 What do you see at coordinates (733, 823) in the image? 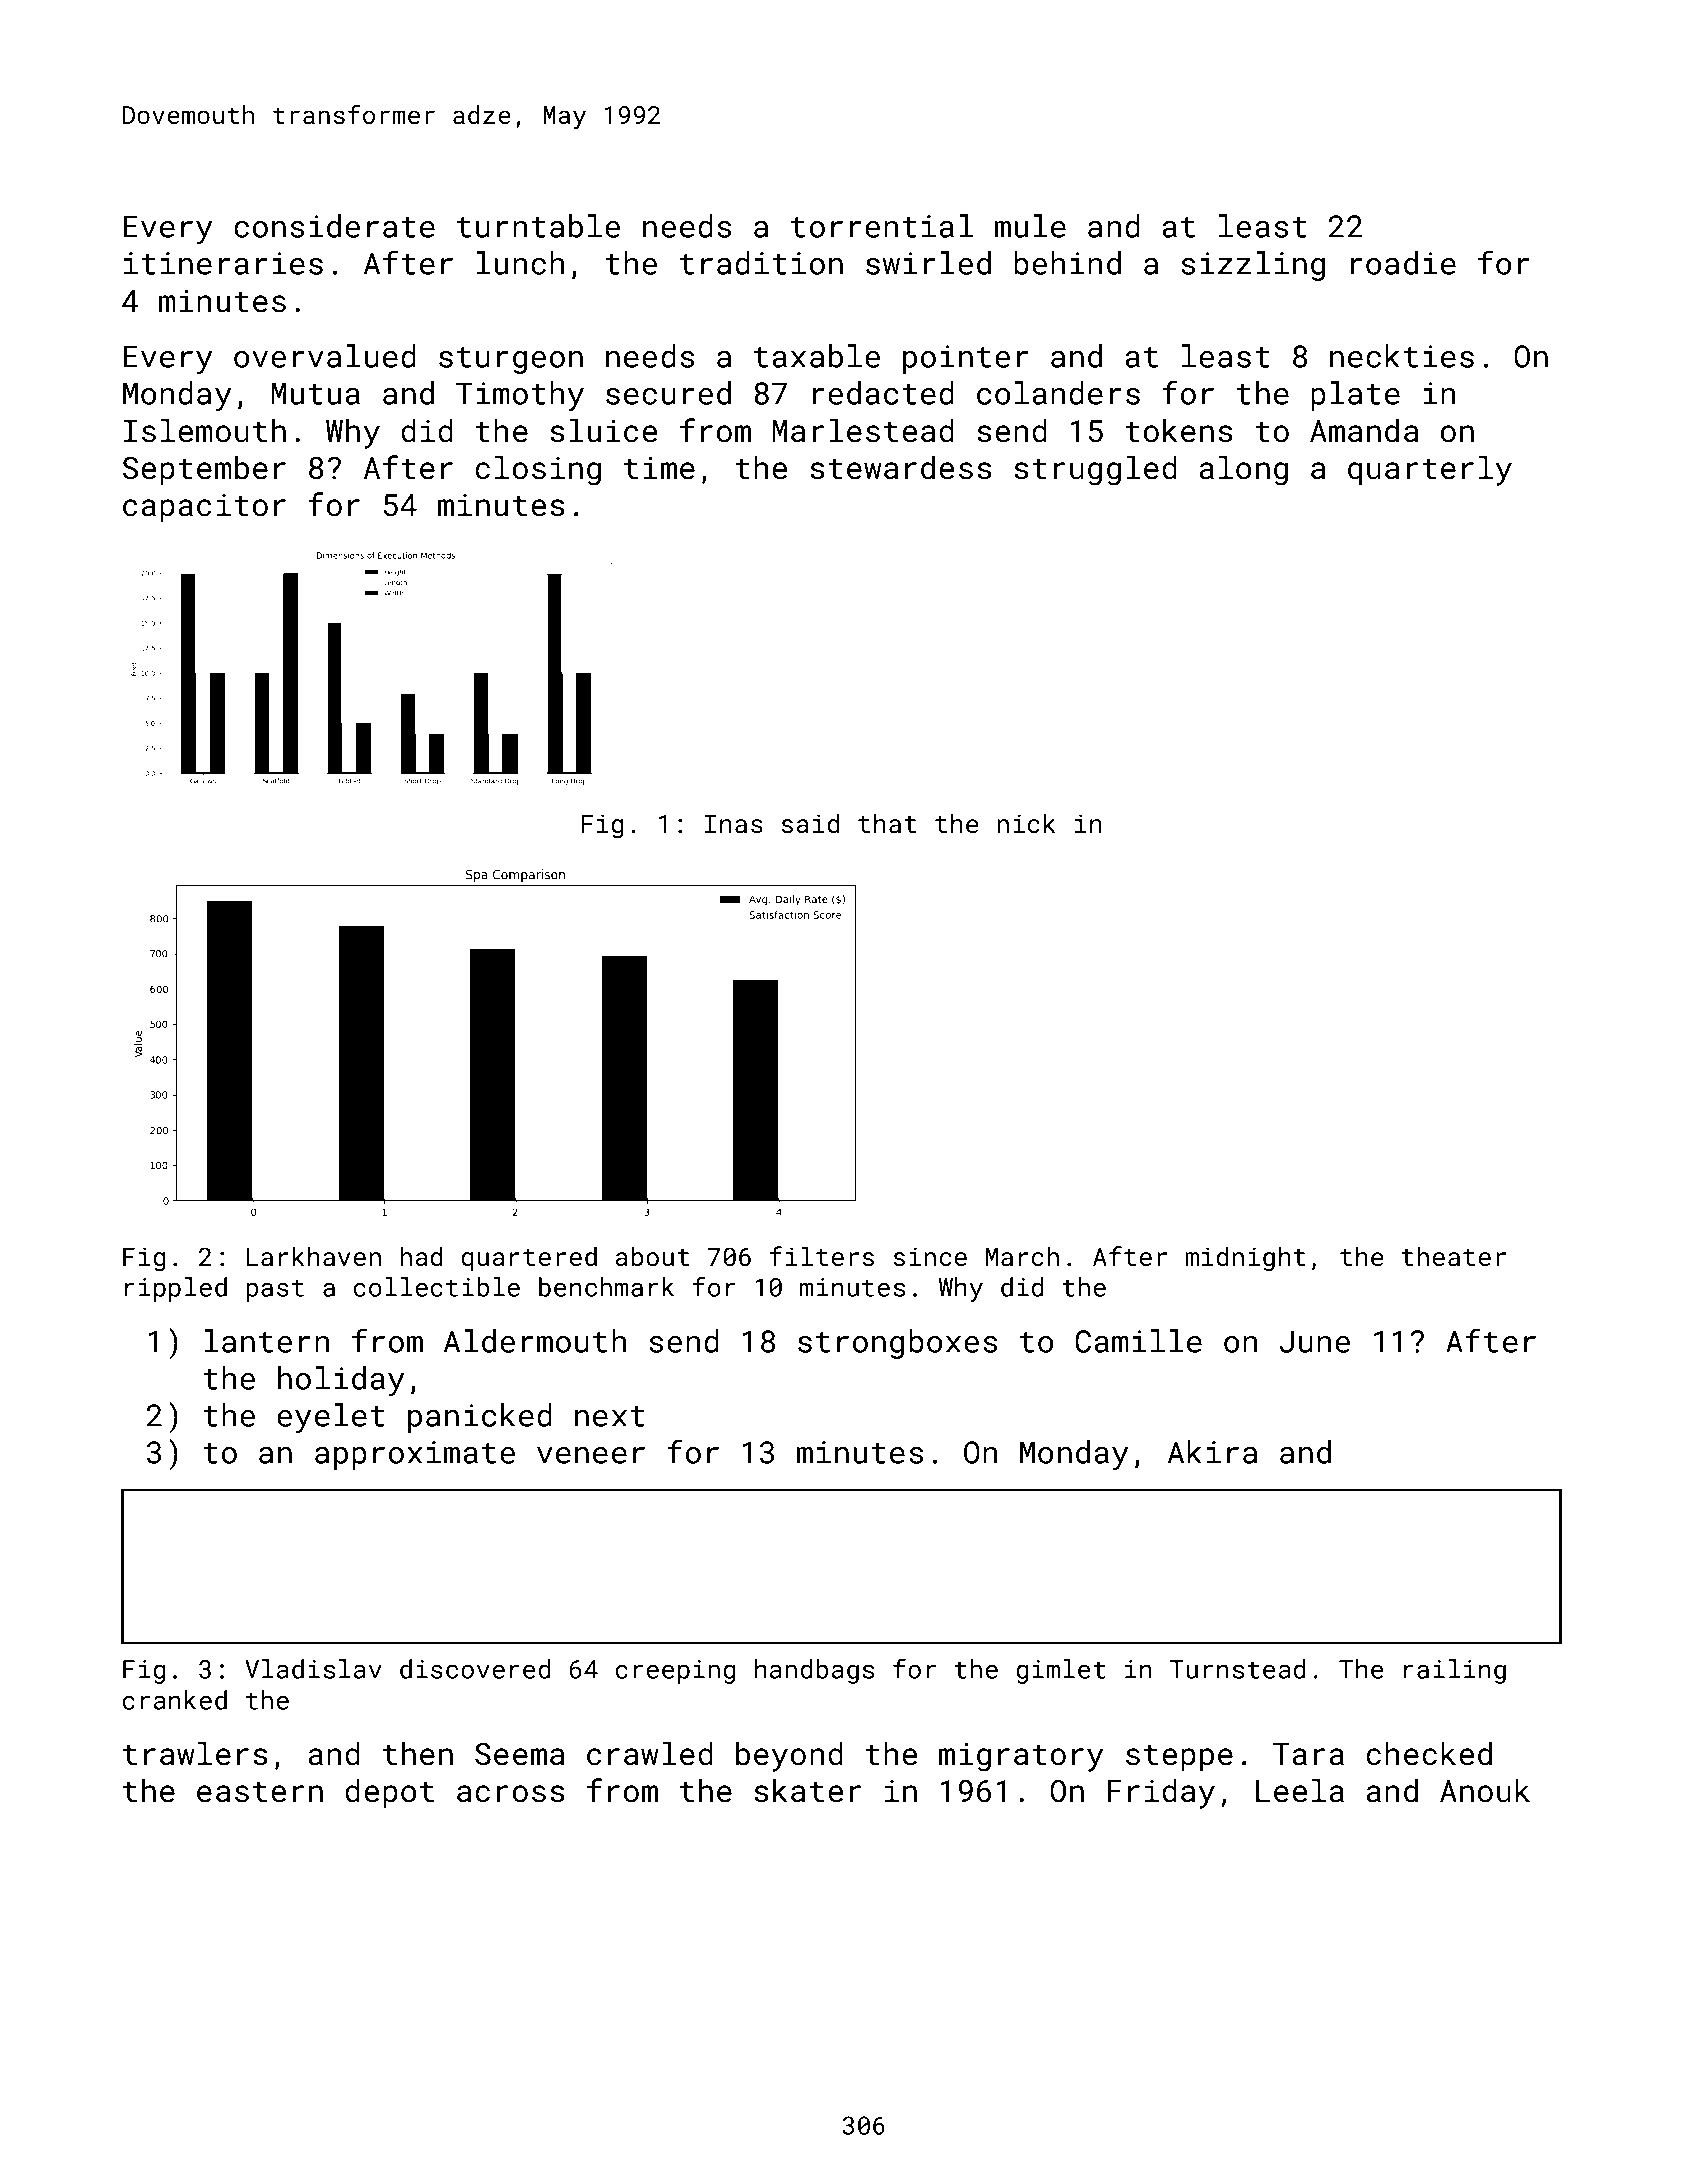
I see `Inas` at bounding box center [733, 823].
